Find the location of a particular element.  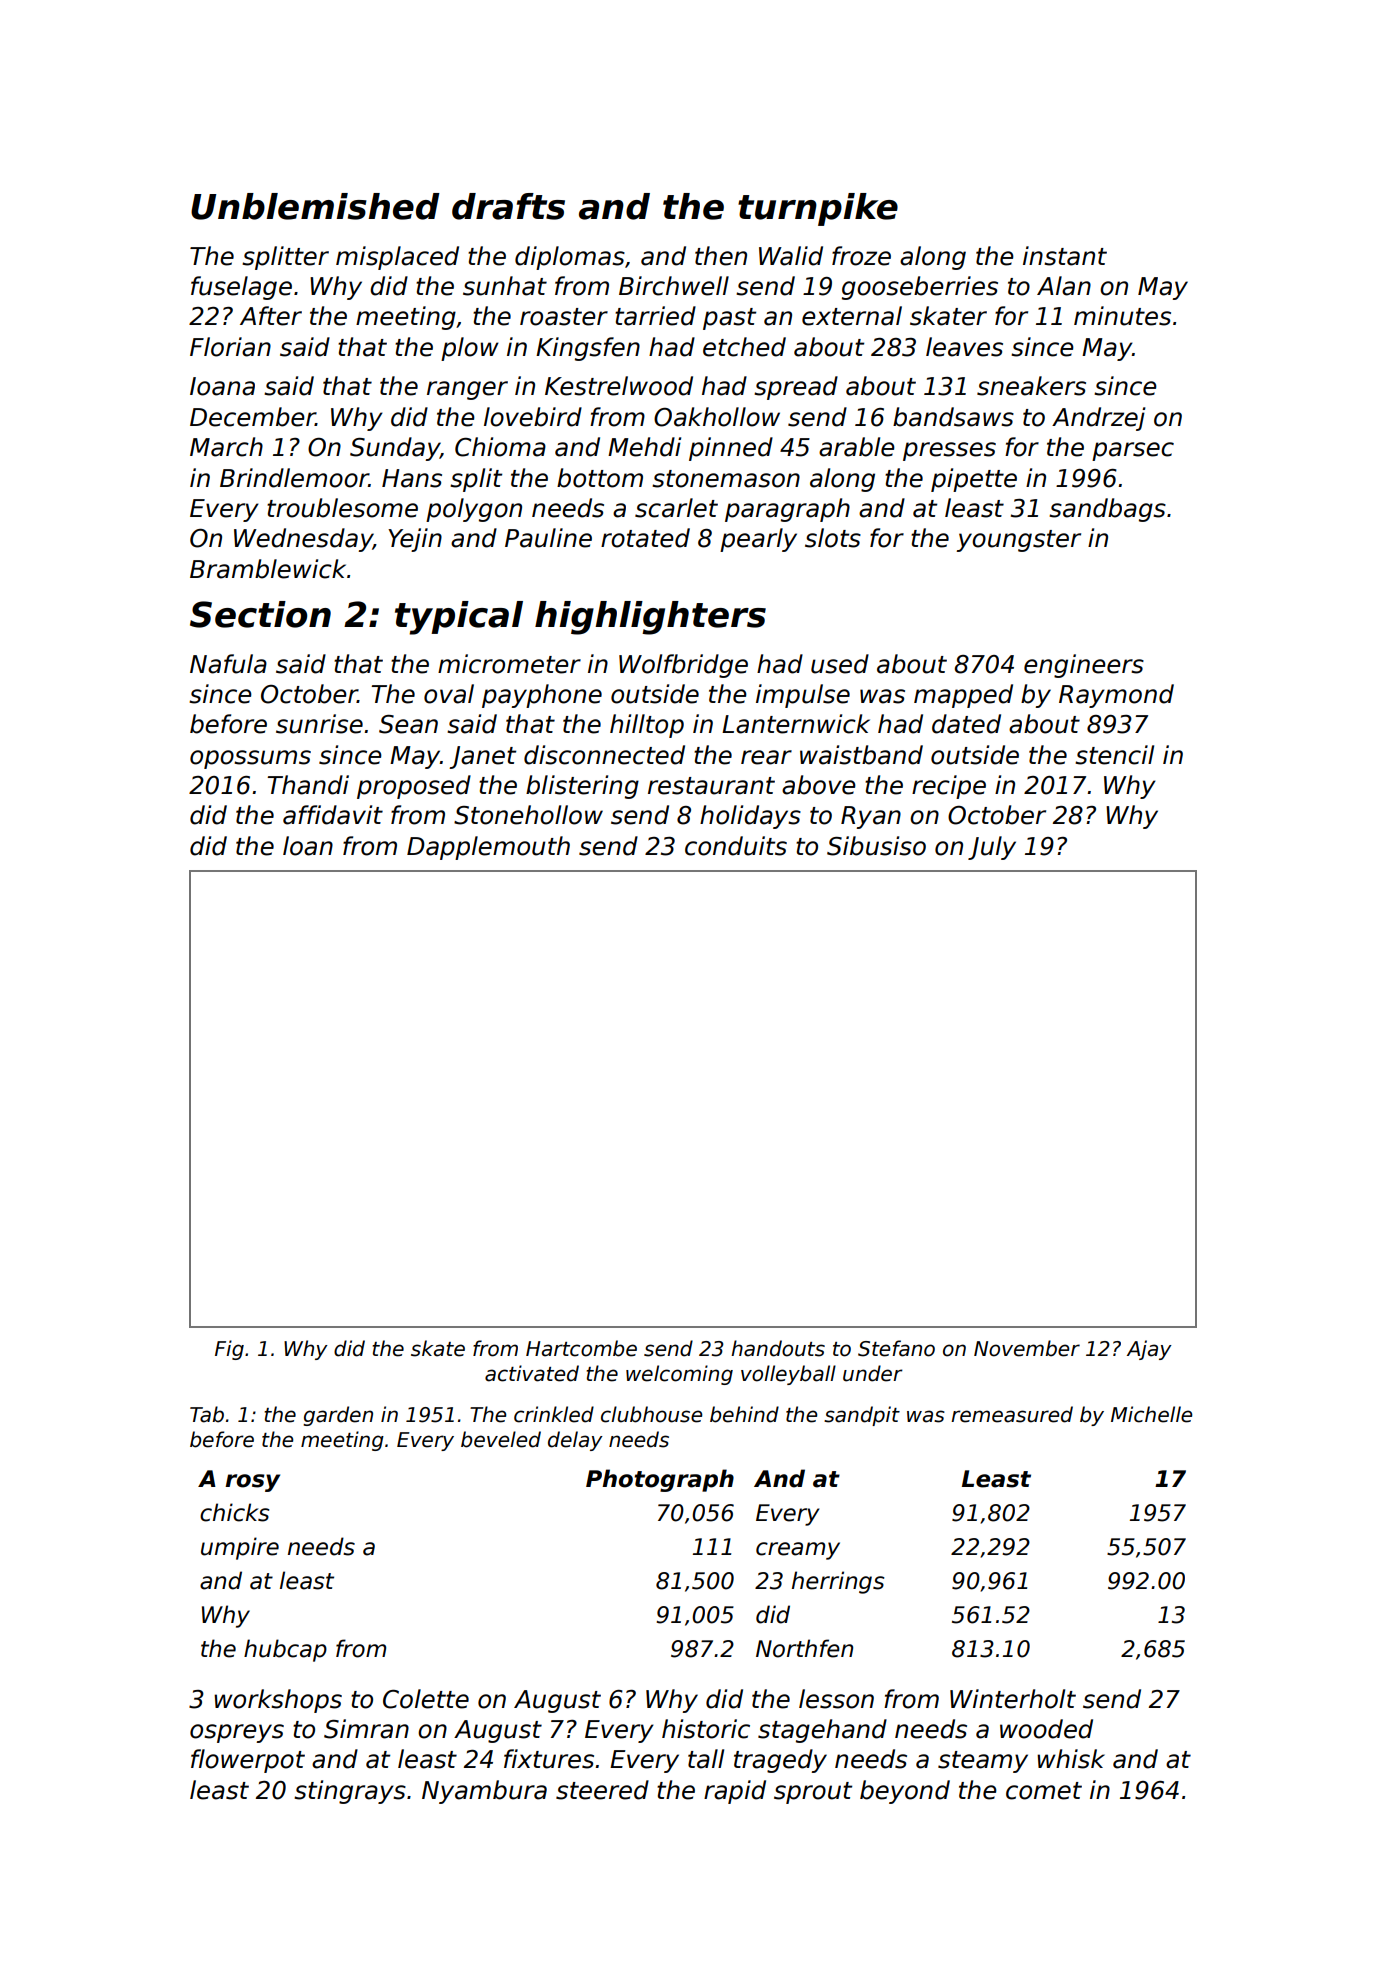

tragedy is located at coordinates (780, 1761).
